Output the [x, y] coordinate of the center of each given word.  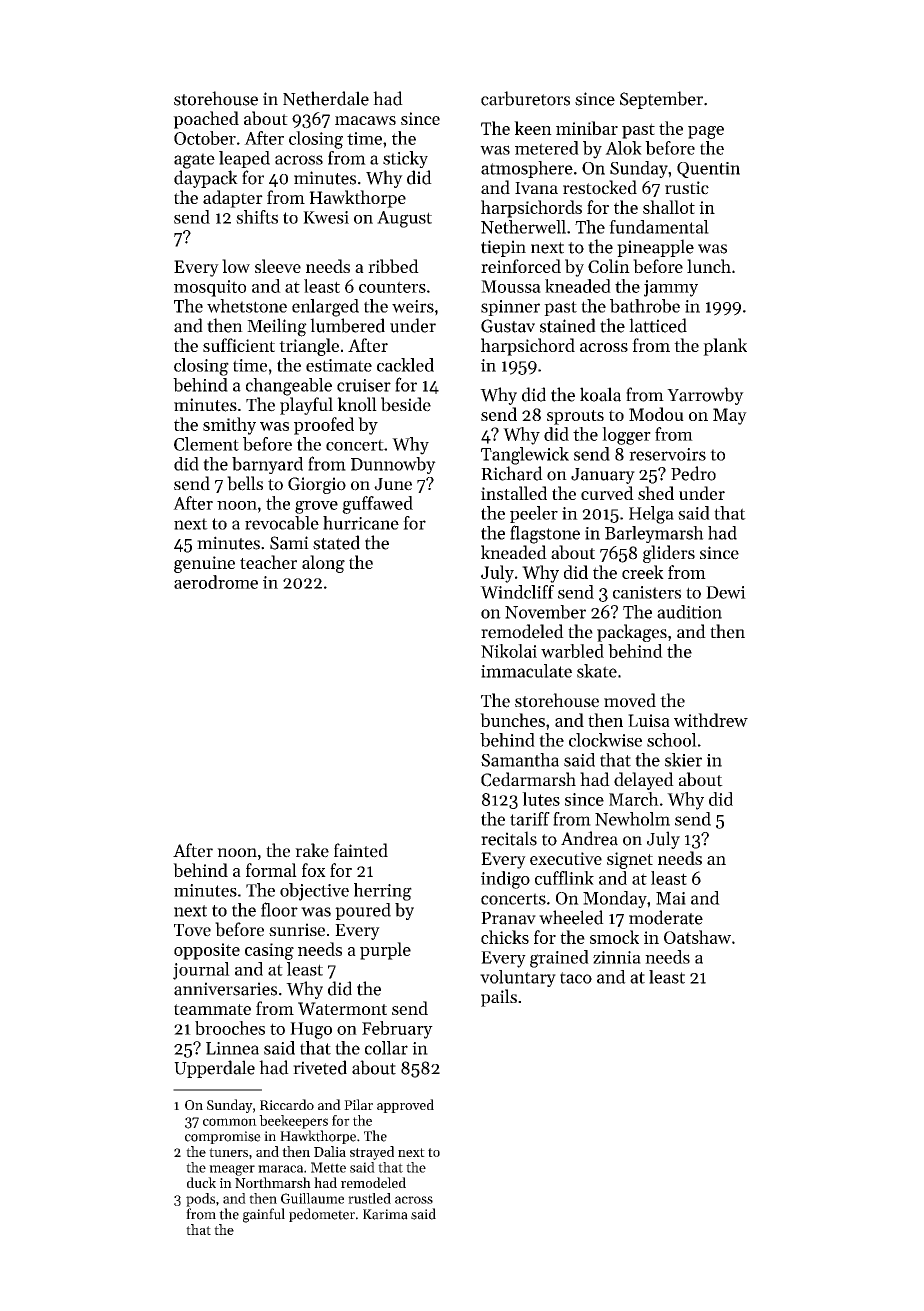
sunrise [297, 930]
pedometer [322, 1215]
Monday [615, 899]
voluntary [518, 978]
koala [600, 394]
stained [568, 325]
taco [576, 978]
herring [383, 892]
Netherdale [326, 98]
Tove [192, 930]
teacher [268, 562]
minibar [587, 128]
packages [632, 633]
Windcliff [517, 592]
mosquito [210, 288]
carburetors [525, 98]
